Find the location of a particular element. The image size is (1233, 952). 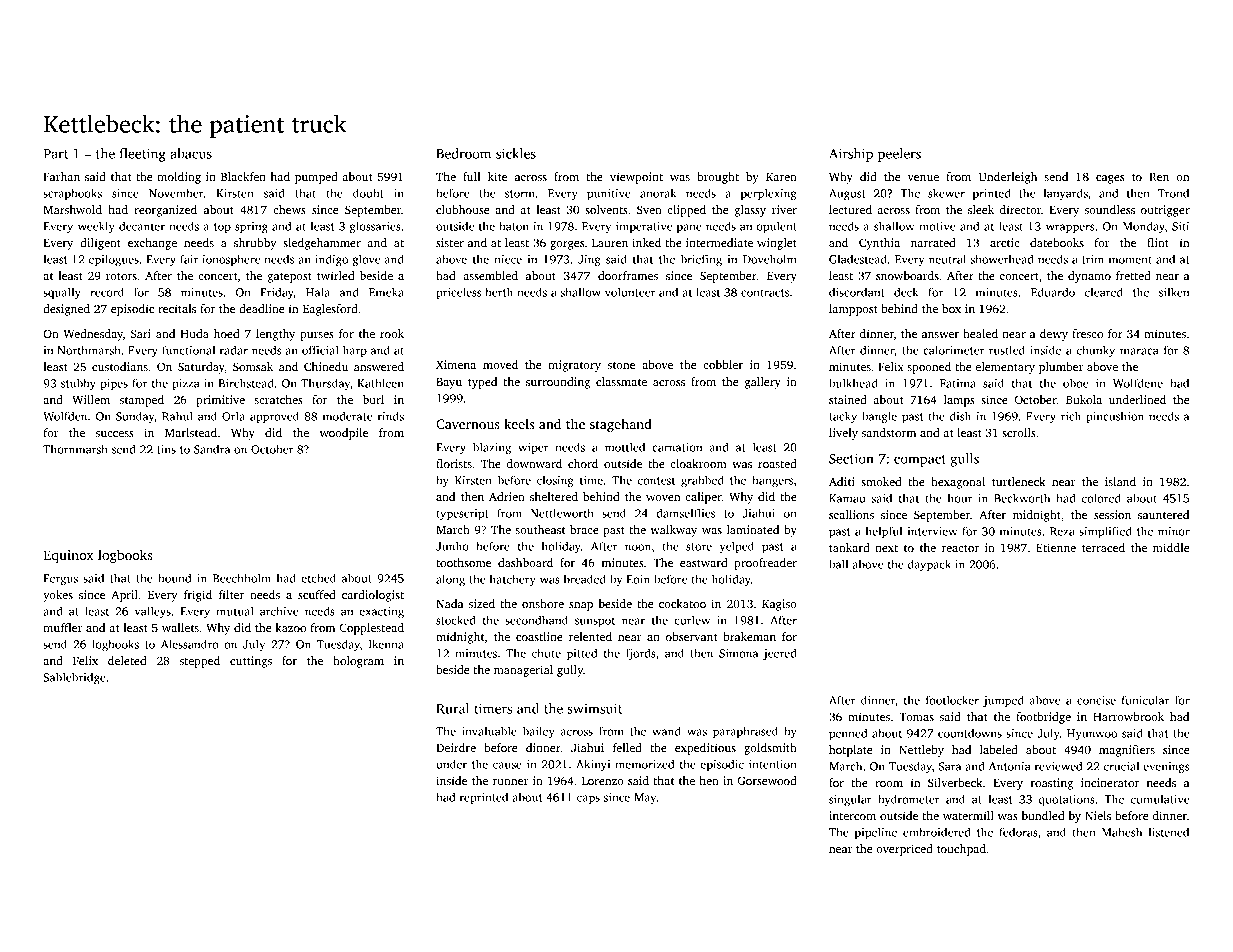

Deirdre is located at coordinates (456, 747).
